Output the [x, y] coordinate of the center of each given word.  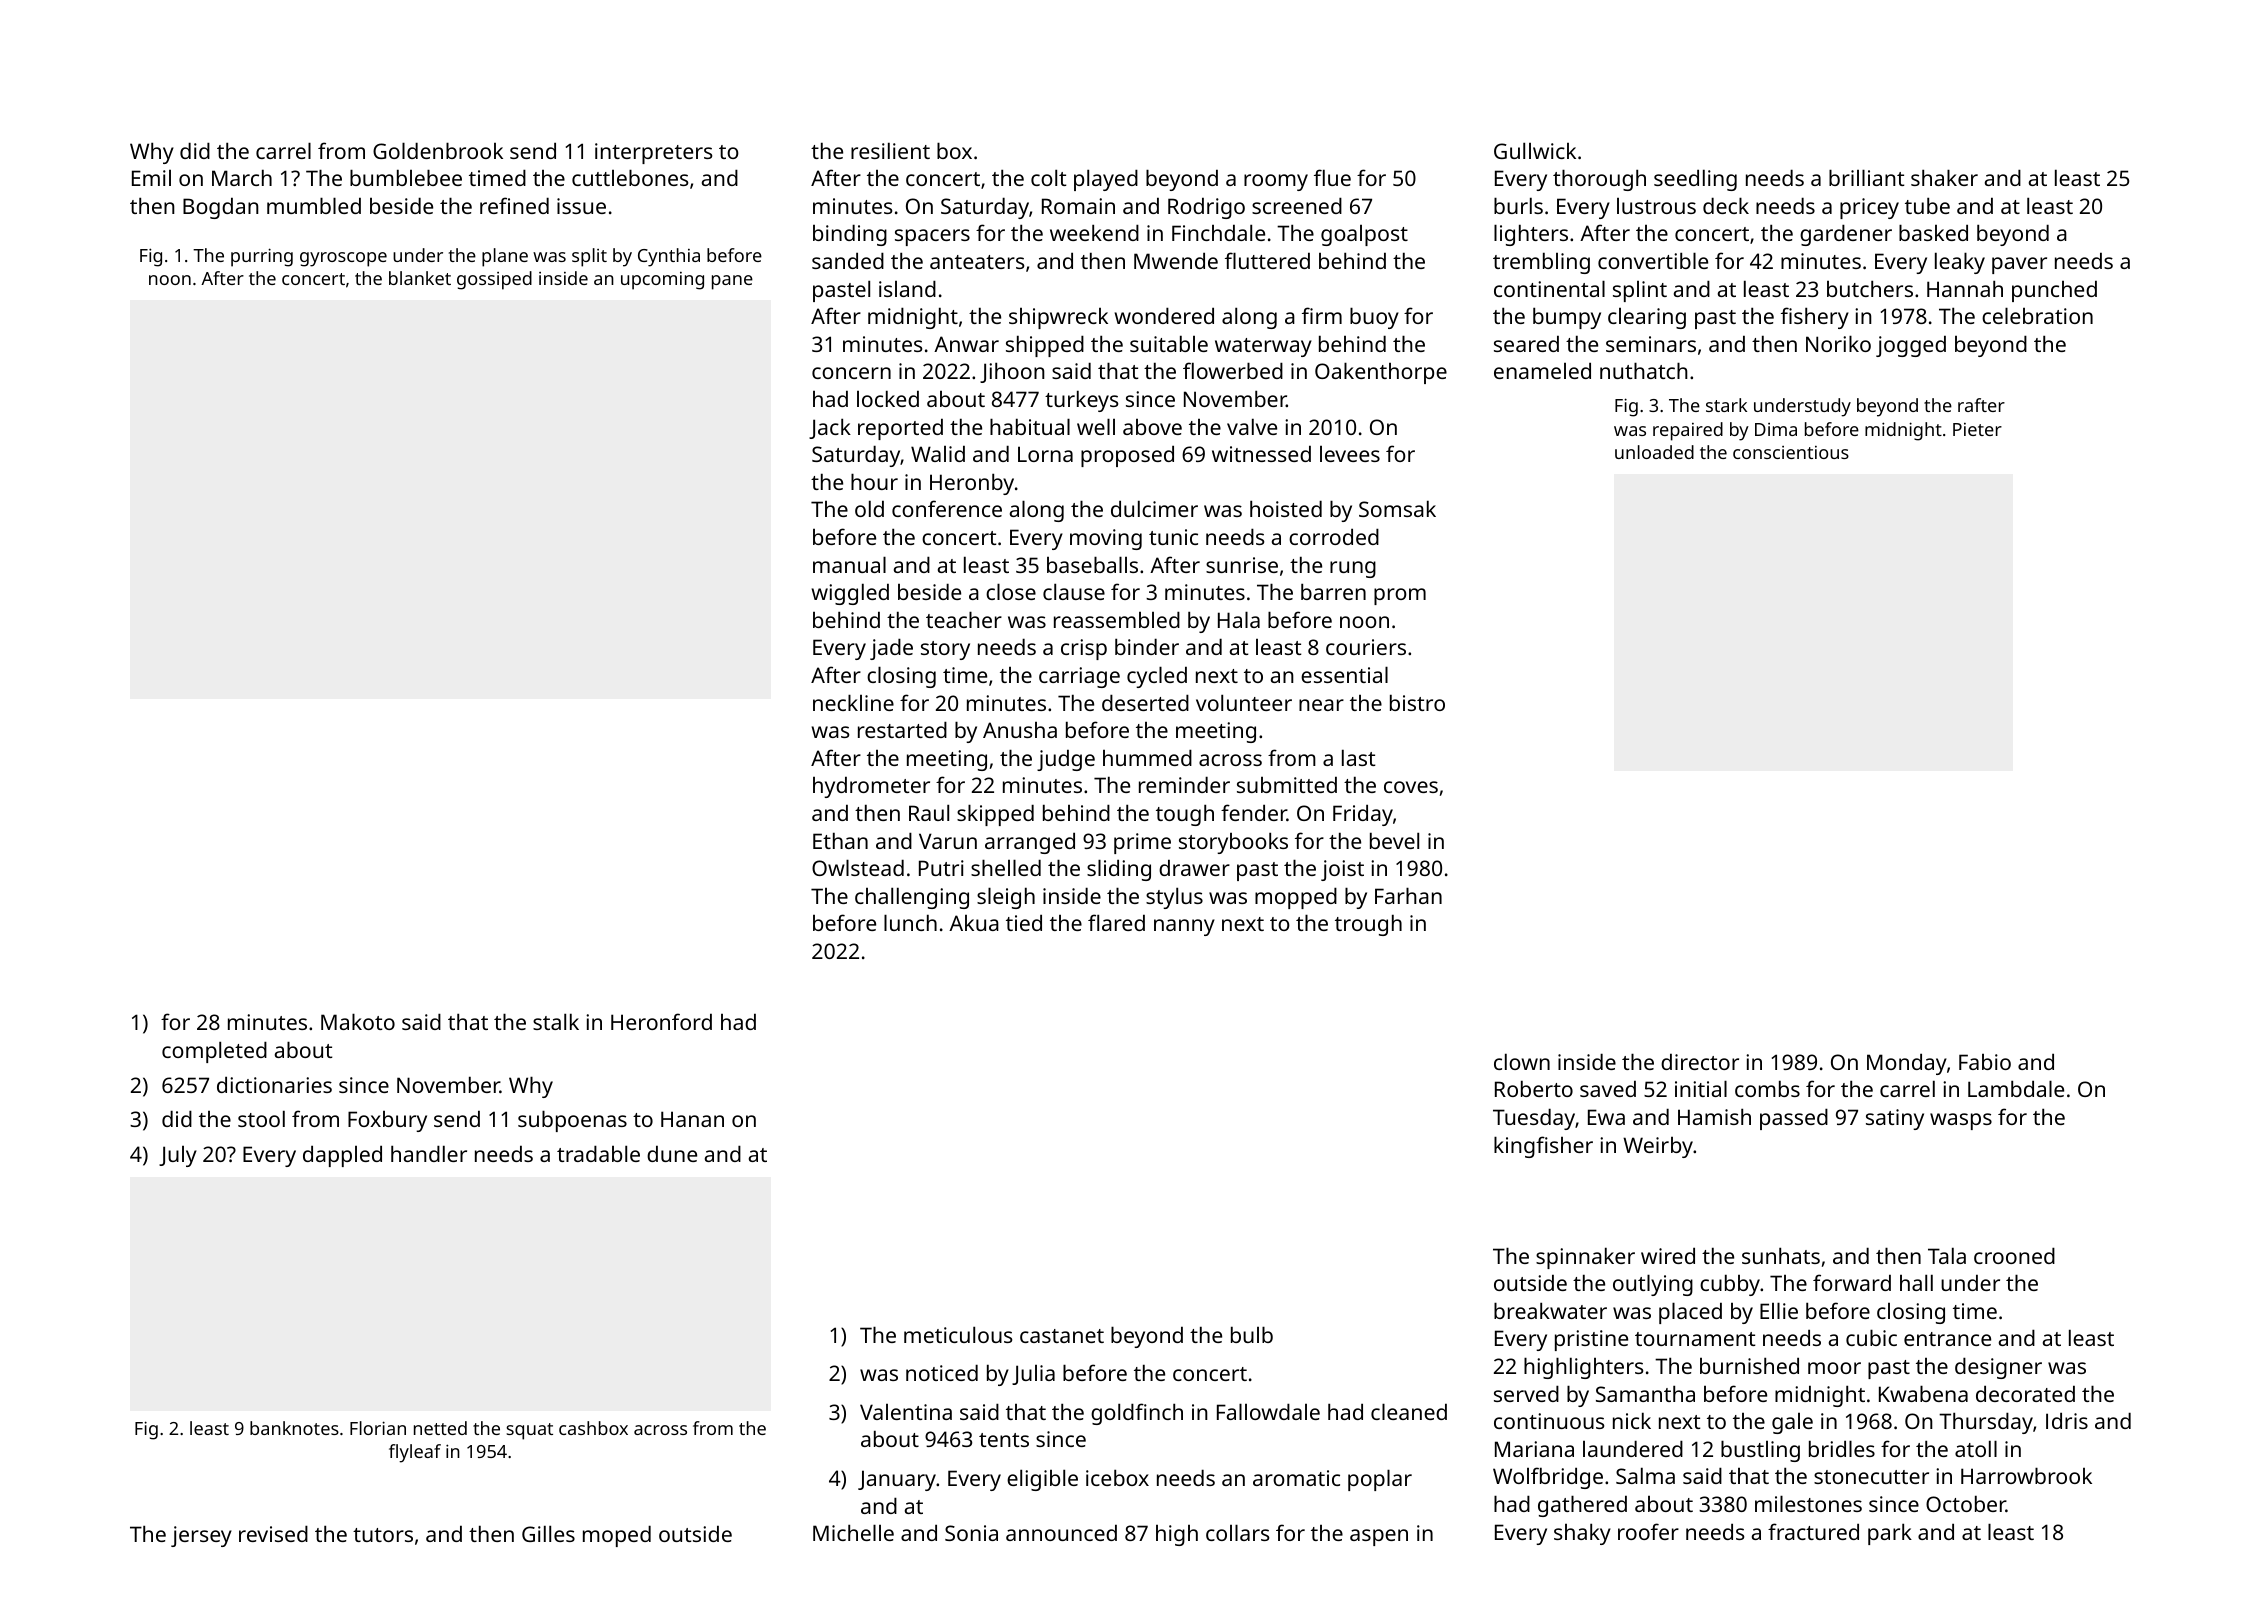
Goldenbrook [438, 150]
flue [1332, 177]
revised [273, 1533]
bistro [1417, 702]
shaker [1944, 177]
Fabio [1985, 1062]
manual [849, 564]
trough [1368, 925]
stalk [556, 1021]
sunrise [1242, 565]
